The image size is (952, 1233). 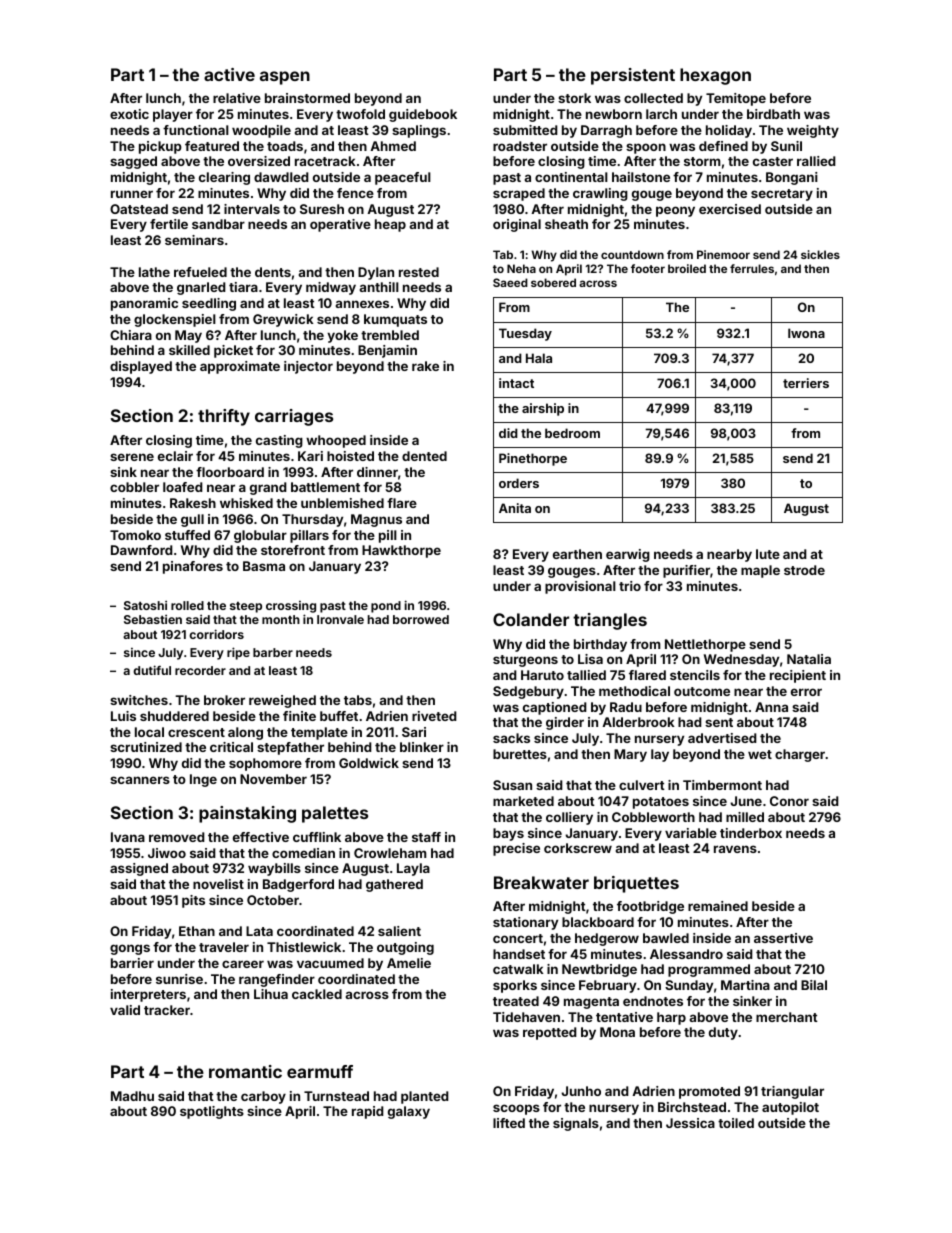 I want to click on ferrules, so click(x=752, y=268).
